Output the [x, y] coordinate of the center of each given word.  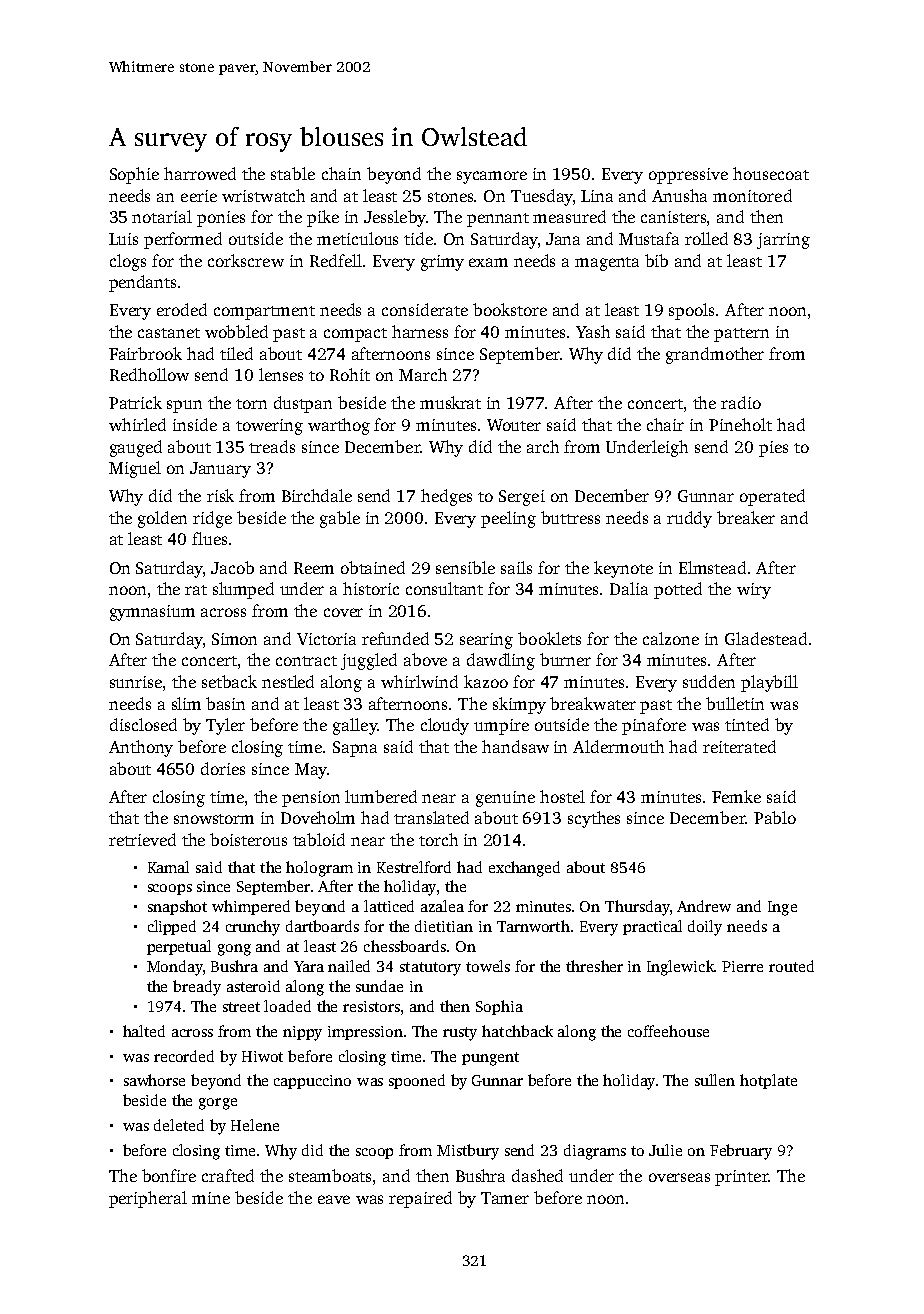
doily [705, 928]
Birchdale [317, 495]
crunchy [253, 928]
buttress [570, 517]
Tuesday [542, 197]
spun [184, 406]
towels [488, 966]
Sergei [522, 498]
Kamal [168, 867]
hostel [562, 796]
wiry [754, 591]
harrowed [200, 173]
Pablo [775, 817]
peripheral [148, 1199]
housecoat [771, 173]
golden [162, 519]
